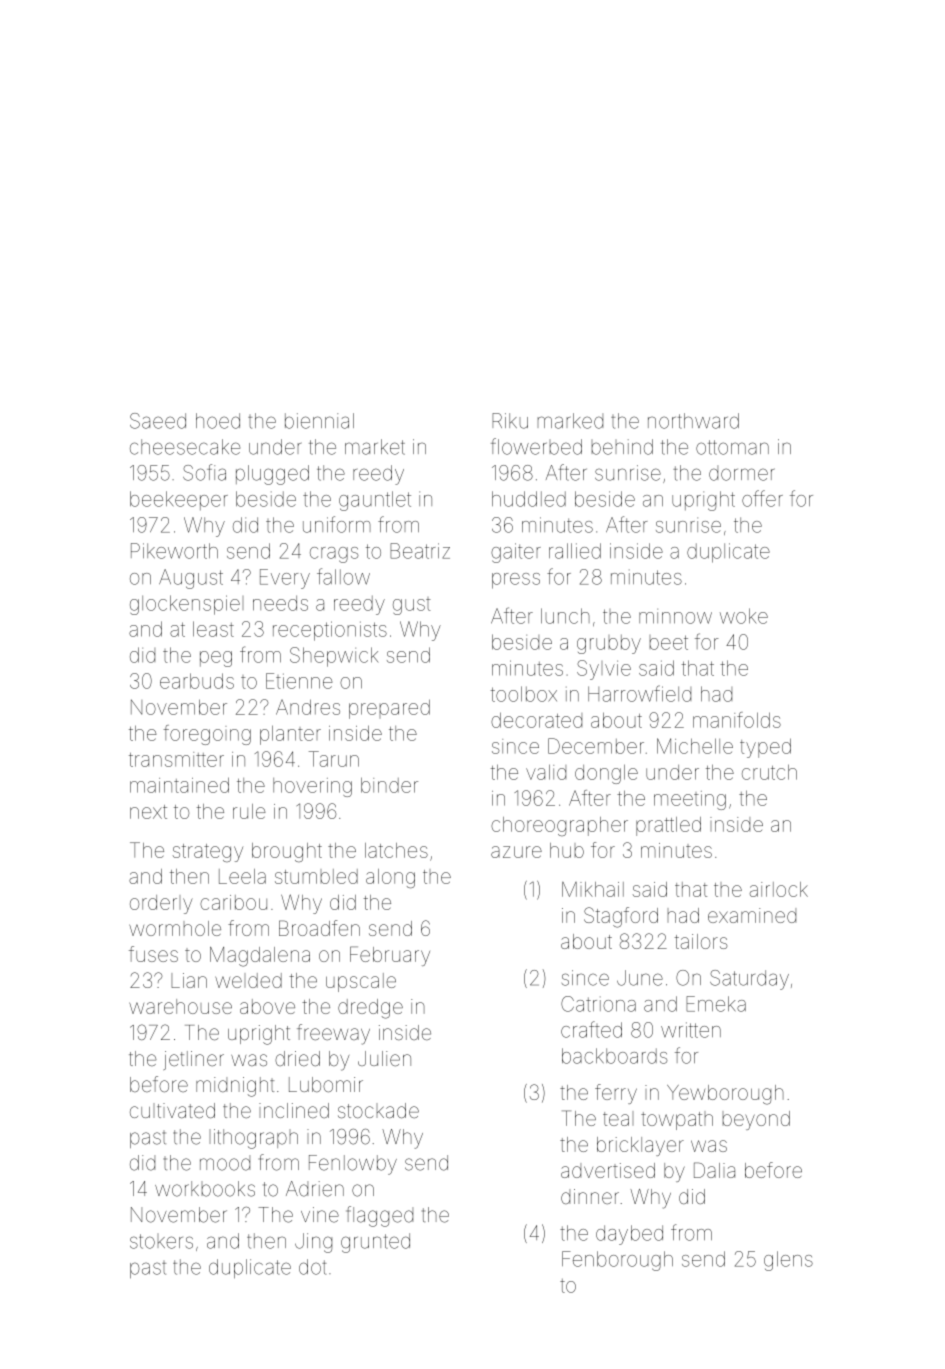 This document has height=1369, width=945. What do you see at coordinates (153, 954) in the document?
I see `fuses` at bounding box center [153, 954].
